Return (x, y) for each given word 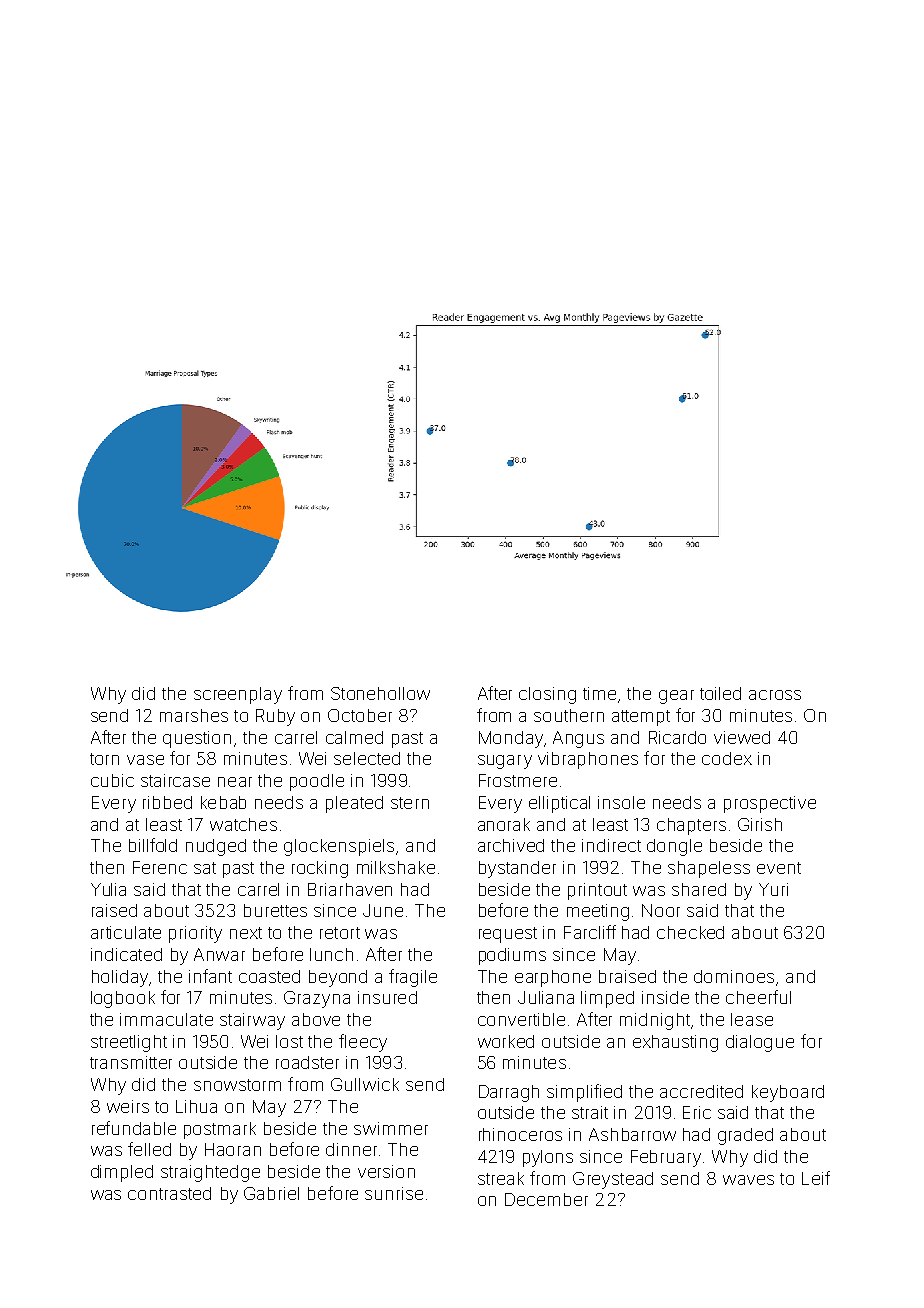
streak (501, 1178)
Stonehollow (380, 693)
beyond (338, 978)
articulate (126, 932)
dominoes (734, 976)
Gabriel (271, 1193)
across (775, 695)
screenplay (238, 695)
